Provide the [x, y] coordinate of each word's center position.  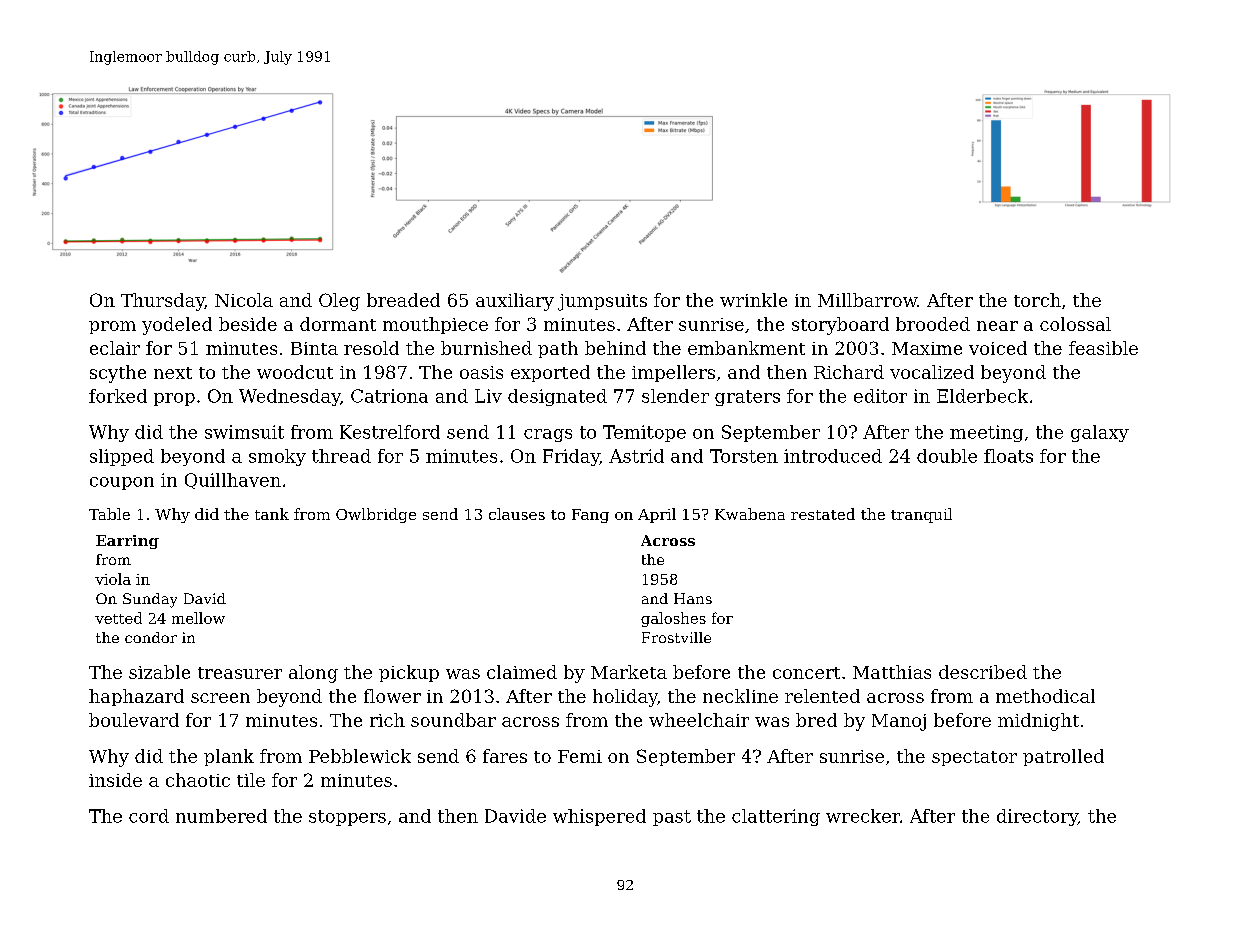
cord [149, 816]
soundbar [453, 720]
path [558, 349]
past [672, 818]
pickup [409, 673]
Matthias [892, 672]
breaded [403, 300]
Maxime [927, 348]
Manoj [899, 722]
